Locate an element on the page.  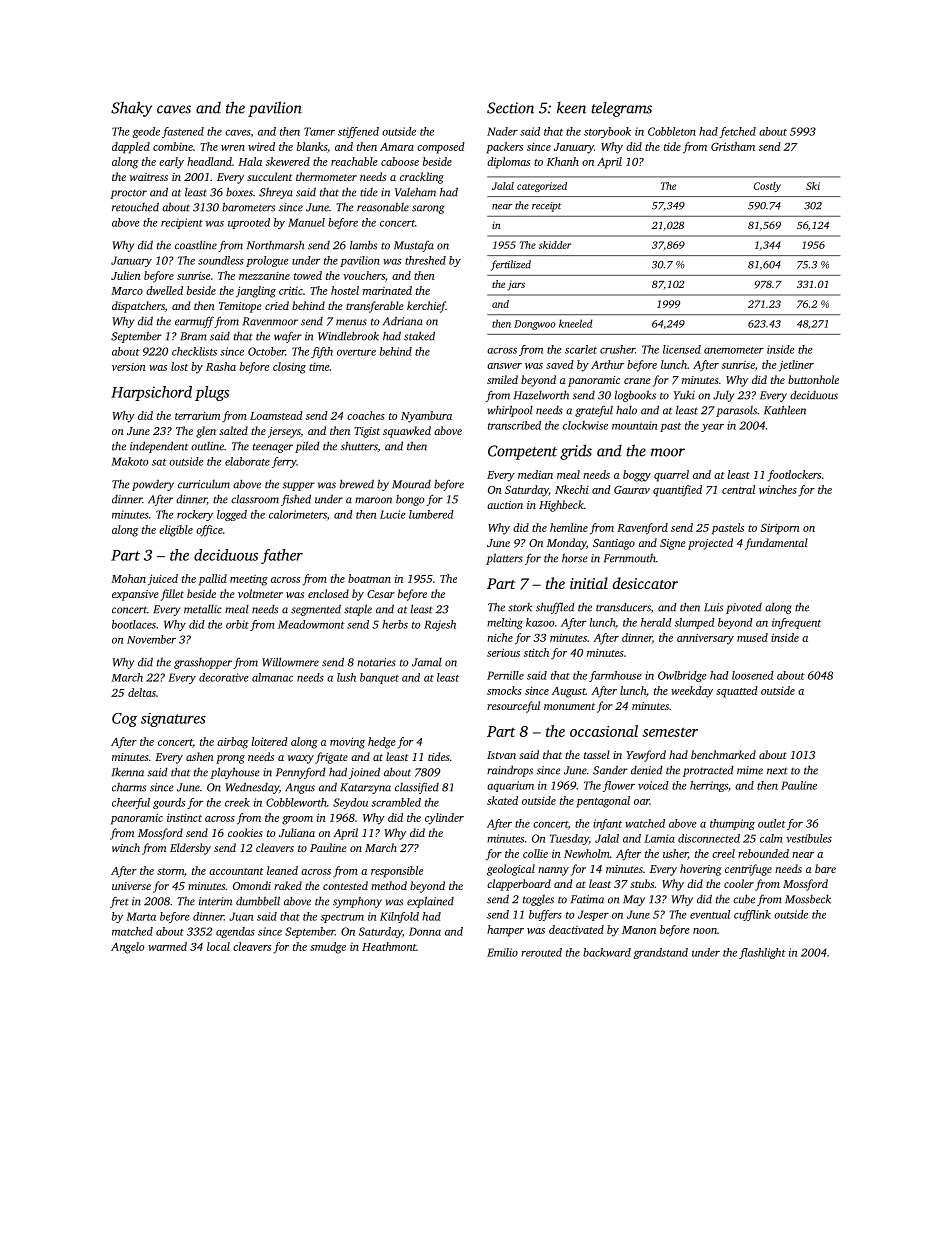
Donna is located at coordinates (425, 931).
